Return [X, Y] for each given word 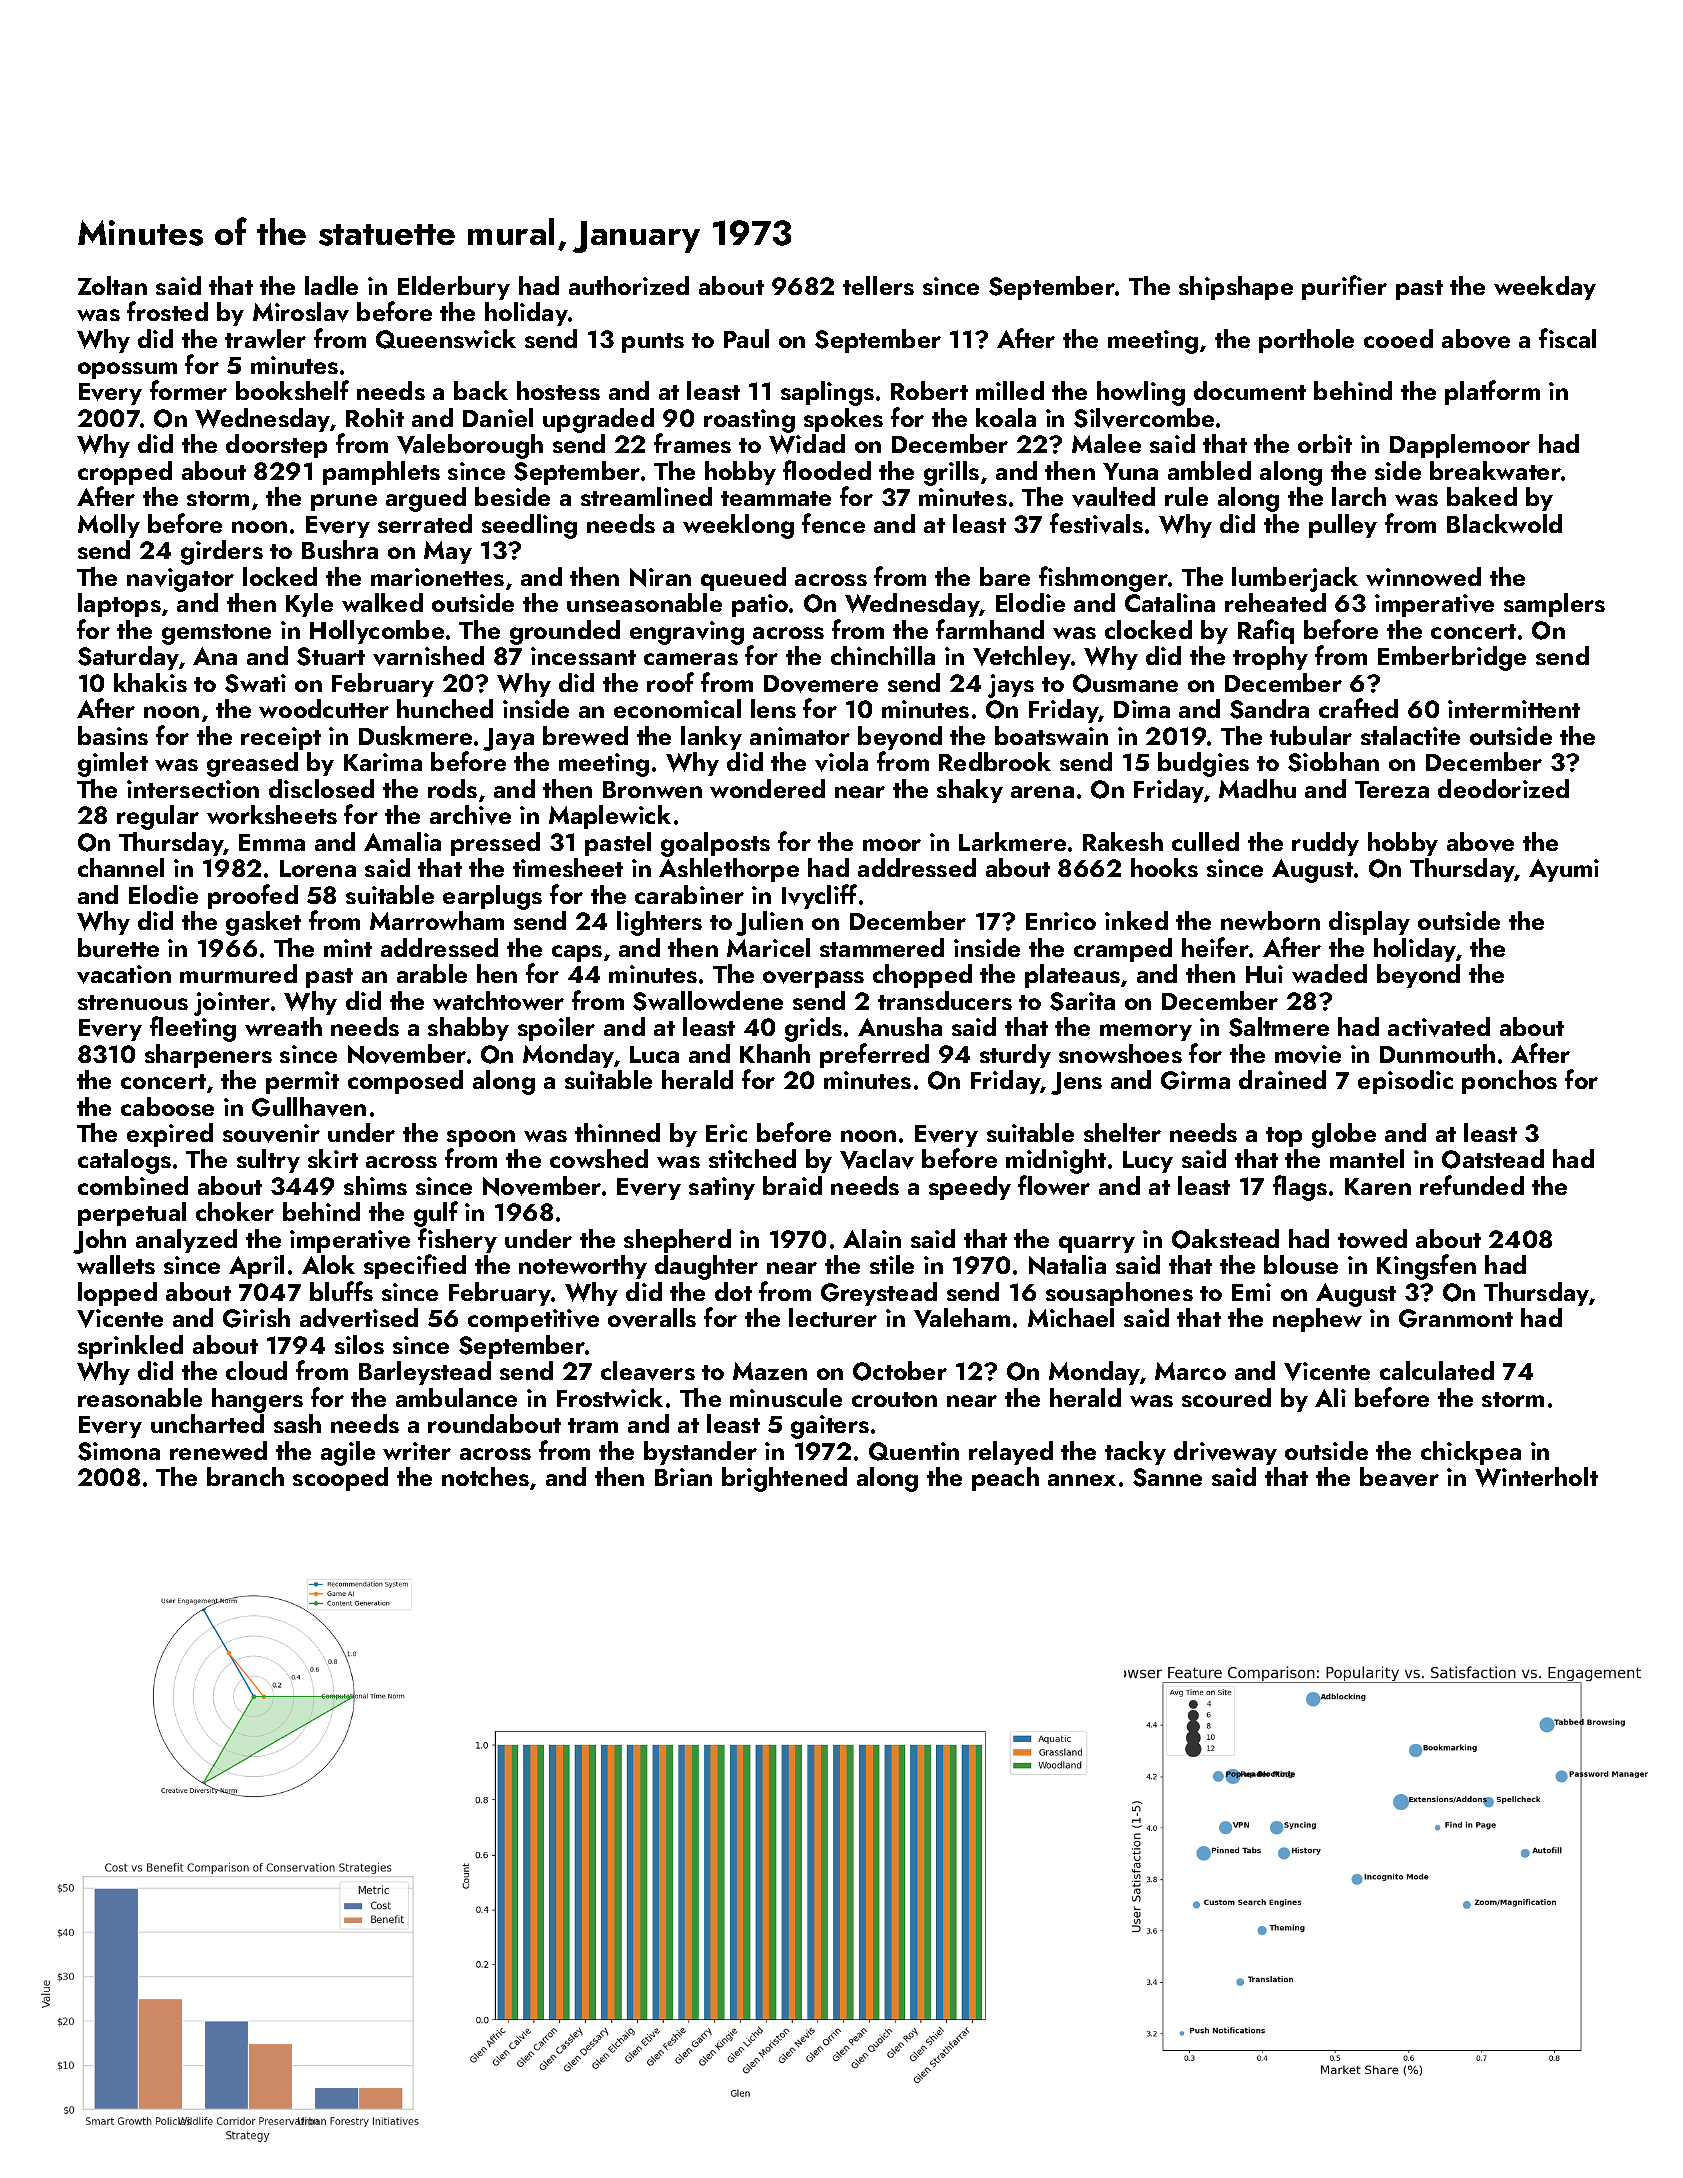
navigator [180, 580]
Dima [1142, 709]
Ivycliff [819, 896]
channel [121, 867]
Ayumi [1564, 870]
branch [245, 1476]
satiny [722, 1188]
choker [235, 1211]
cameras [691, 659]
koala [1006, 417]
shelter [1122, 1132]
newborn [1270, 920]
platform [1492, 392]
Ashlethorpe [729, 870]
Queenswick [446, 339]
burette [118, 947]
